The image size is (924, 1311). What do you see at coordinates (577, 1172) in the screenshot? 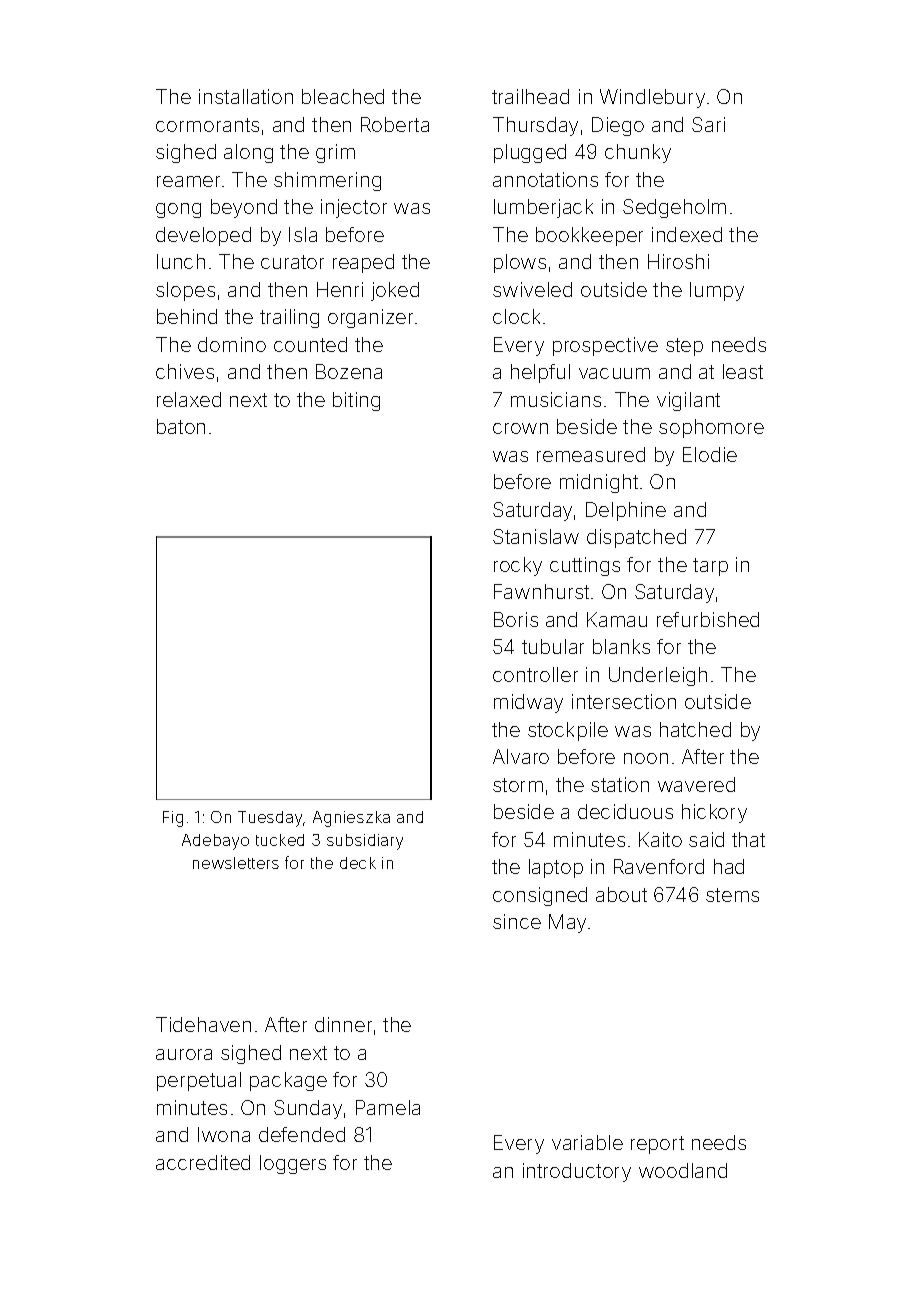
I see `introductory` at bounding box center [577, 1172].
